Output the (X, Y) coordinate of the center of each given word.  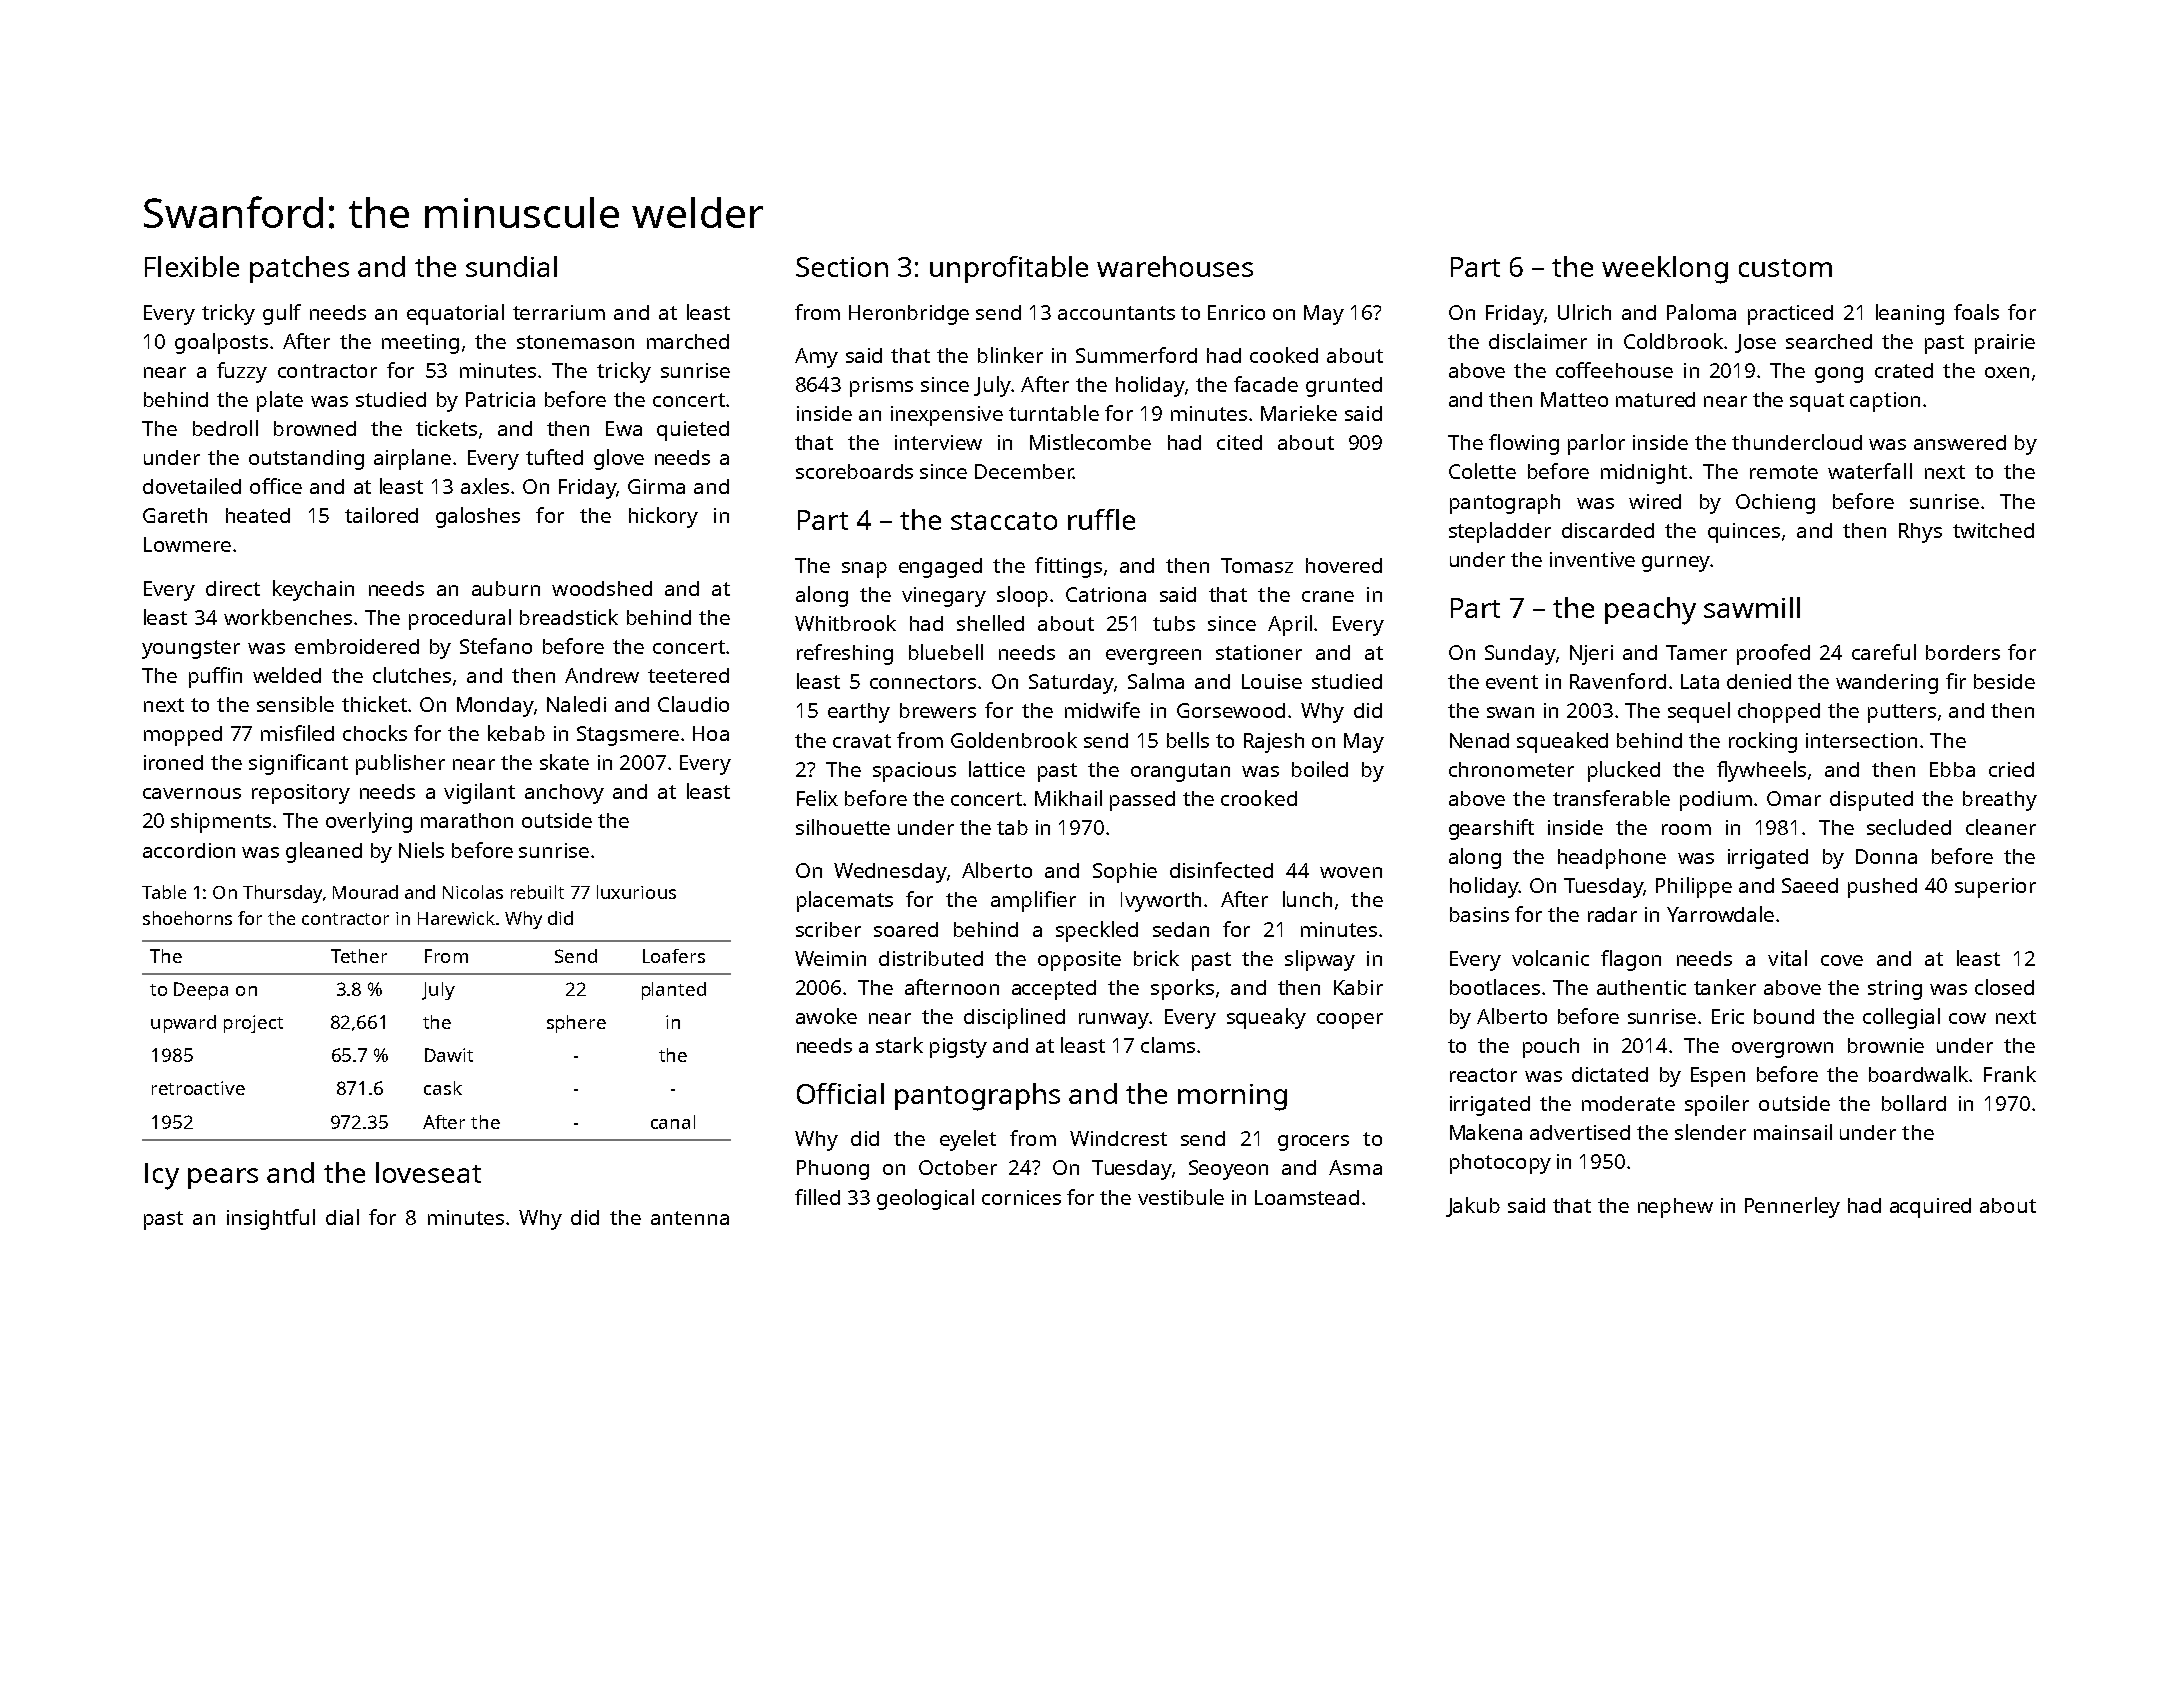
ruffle (1101, 519)
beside (2004, 681)
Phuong (833, 1170)
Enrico (1236, 312)
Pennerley (1792, 1207)
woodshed (602, 588)
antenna (690, 1218)
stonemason (575, 342)
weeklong (1665, 270)
